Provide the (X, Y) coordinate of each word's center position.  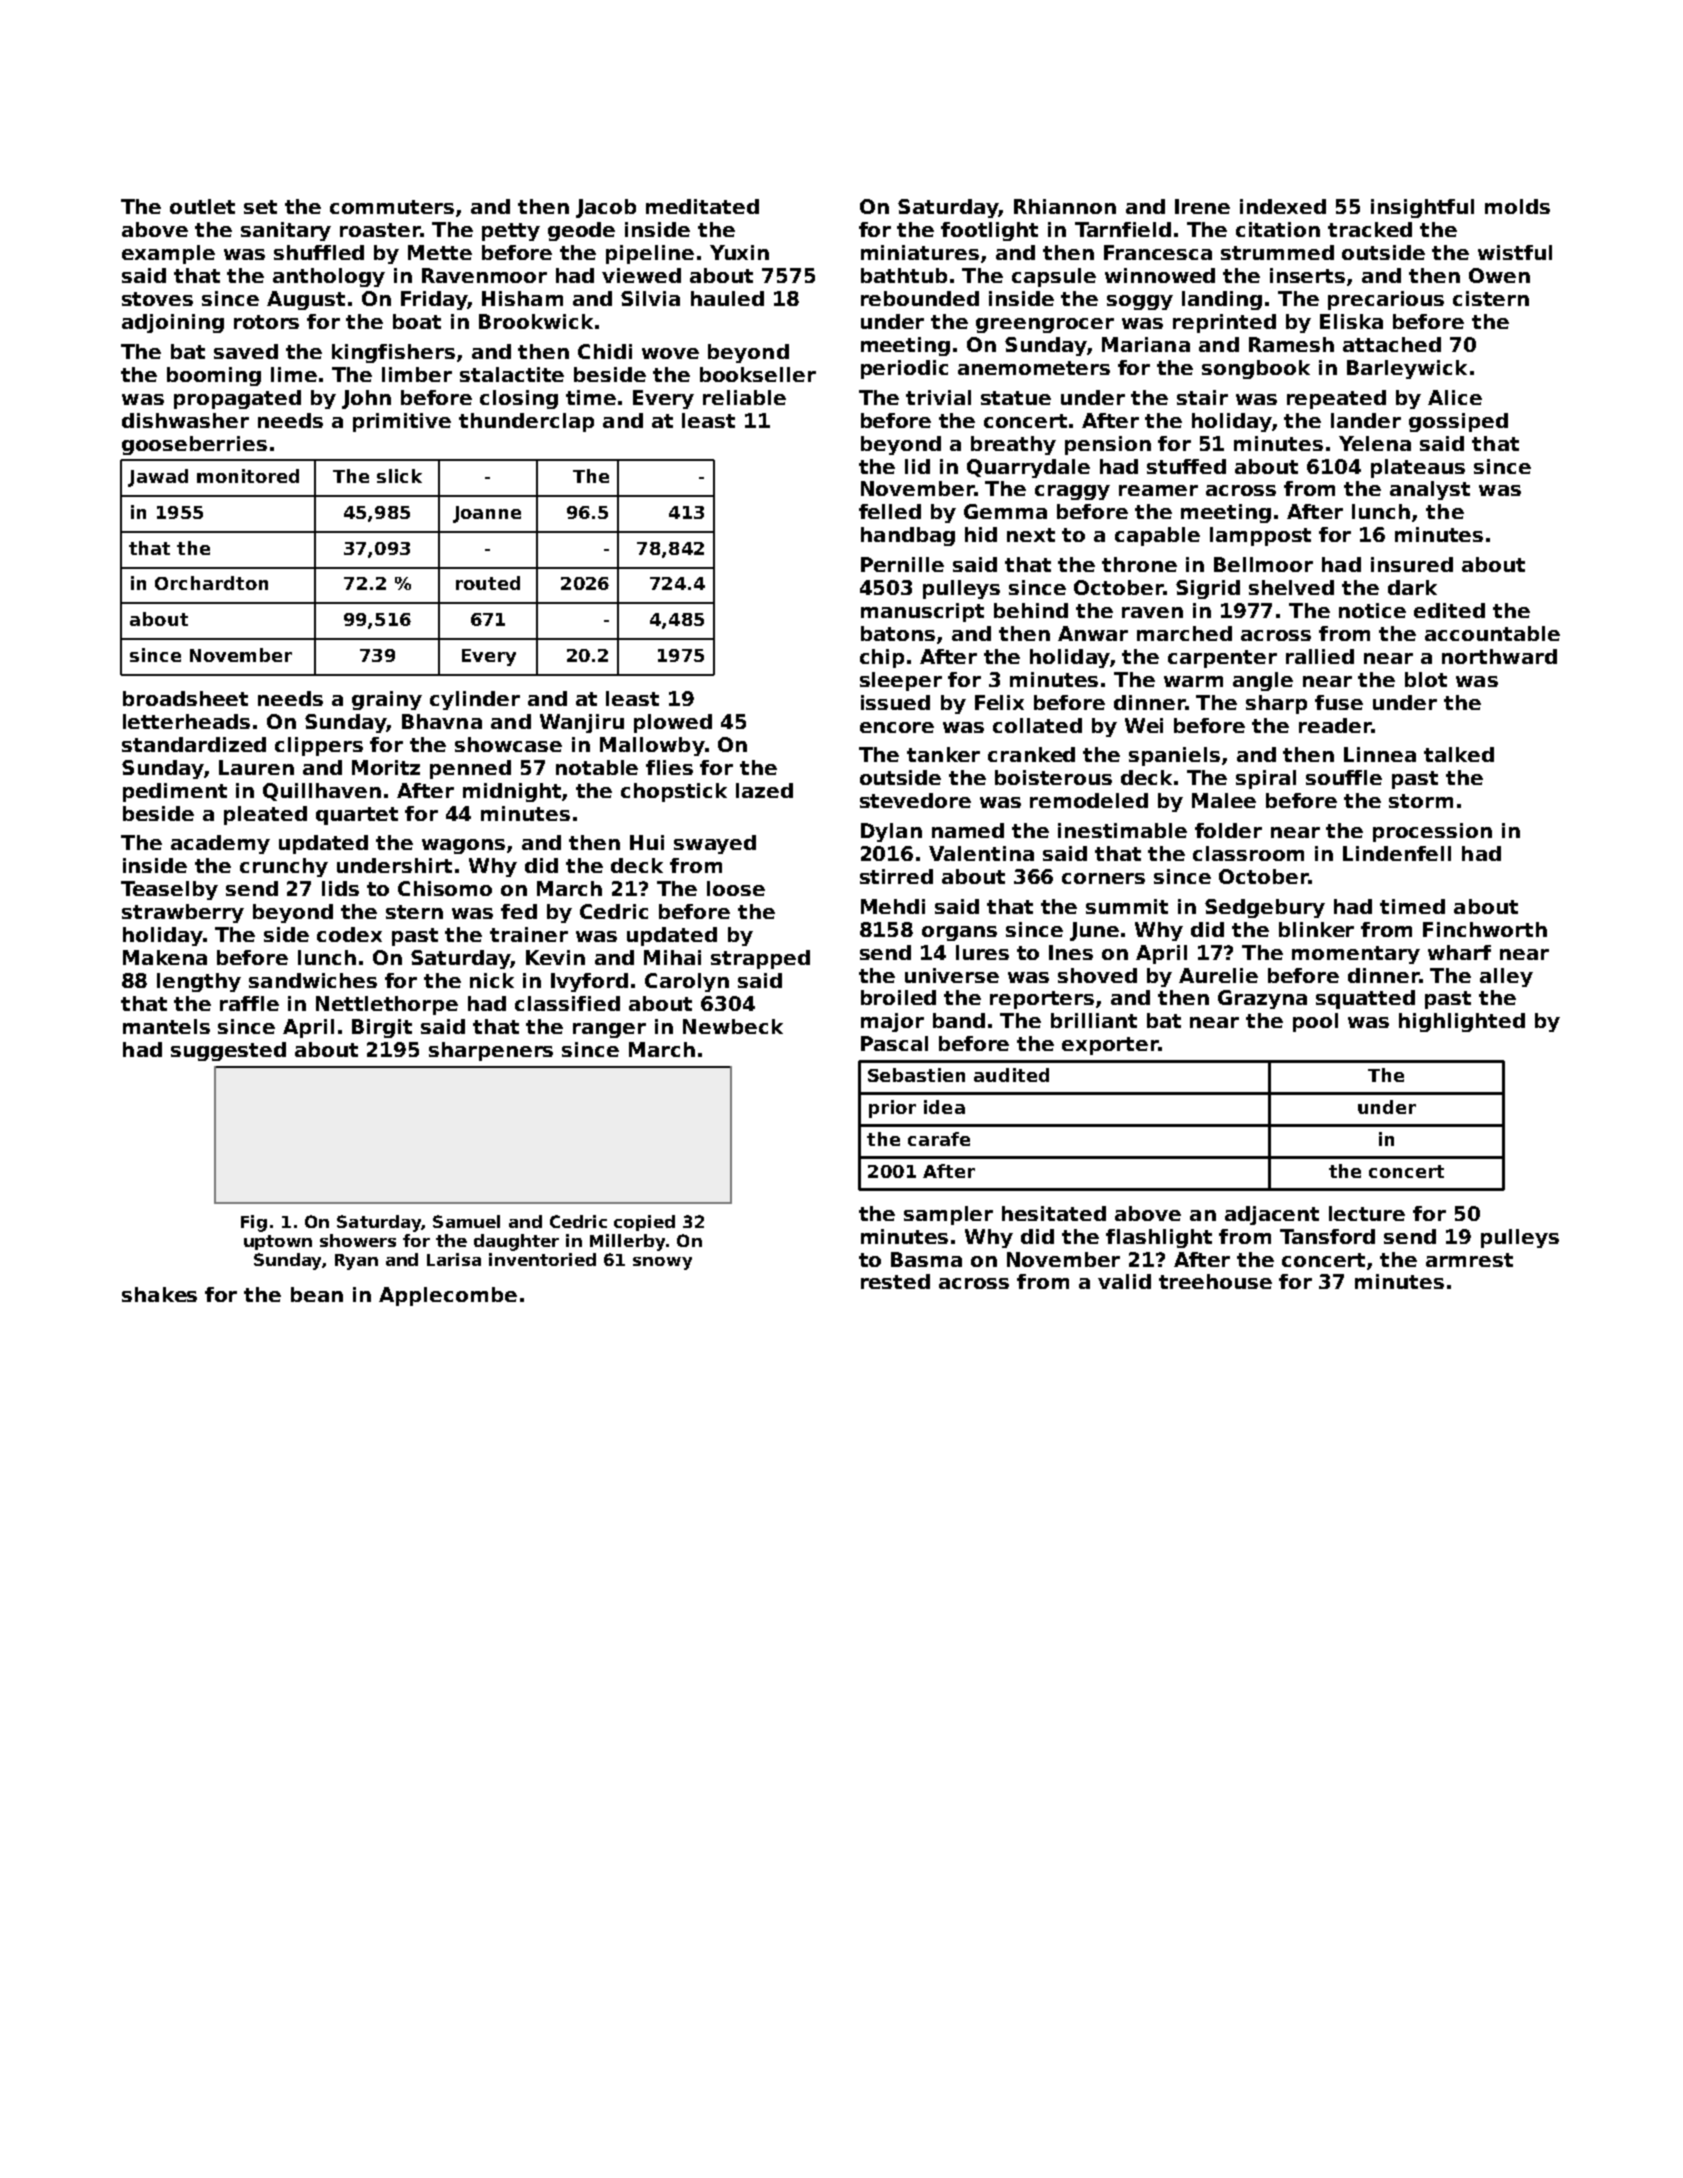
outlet (202, 206)
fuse (1339, 702)
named (968, 830)
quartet (357, 816)
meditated (702, 206)
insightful (1422, 208)
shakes (159, 1294)
